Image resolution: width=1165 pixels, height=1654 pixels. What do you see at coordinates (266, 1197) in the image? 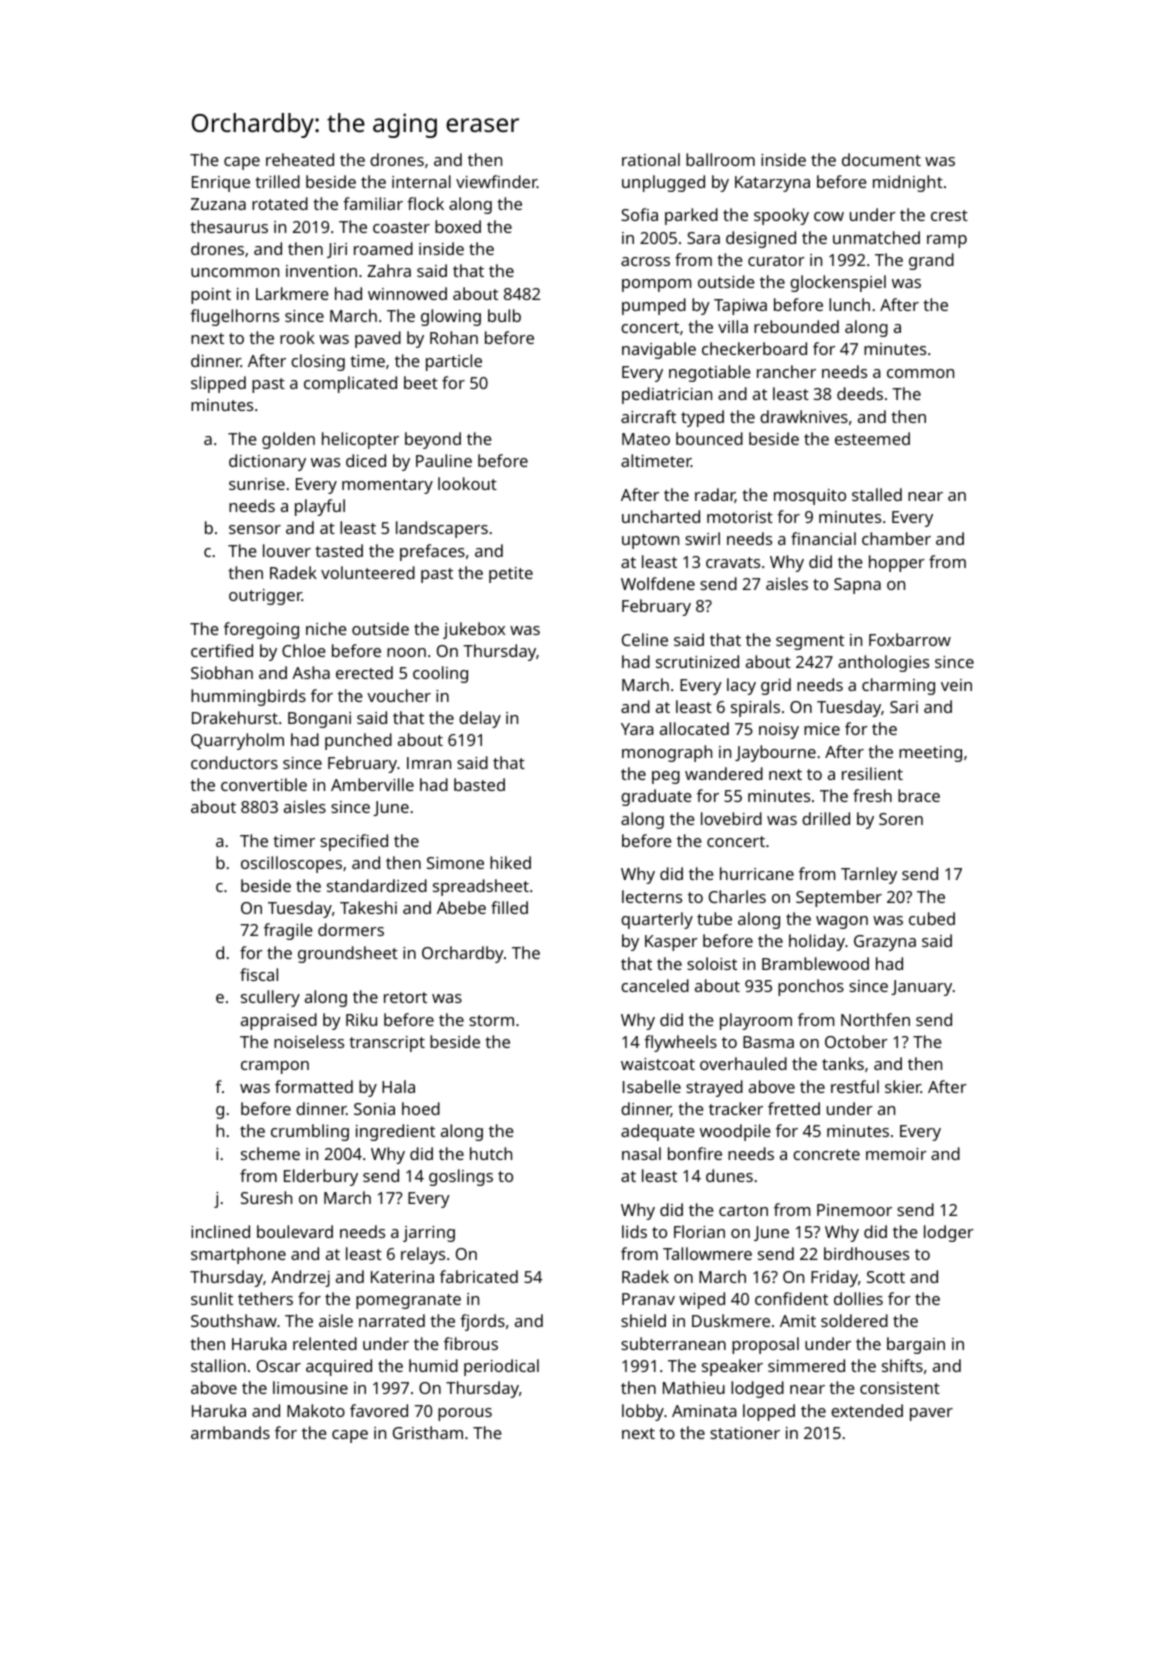
I see `Suresh` at bounding box center [266, 1197].
